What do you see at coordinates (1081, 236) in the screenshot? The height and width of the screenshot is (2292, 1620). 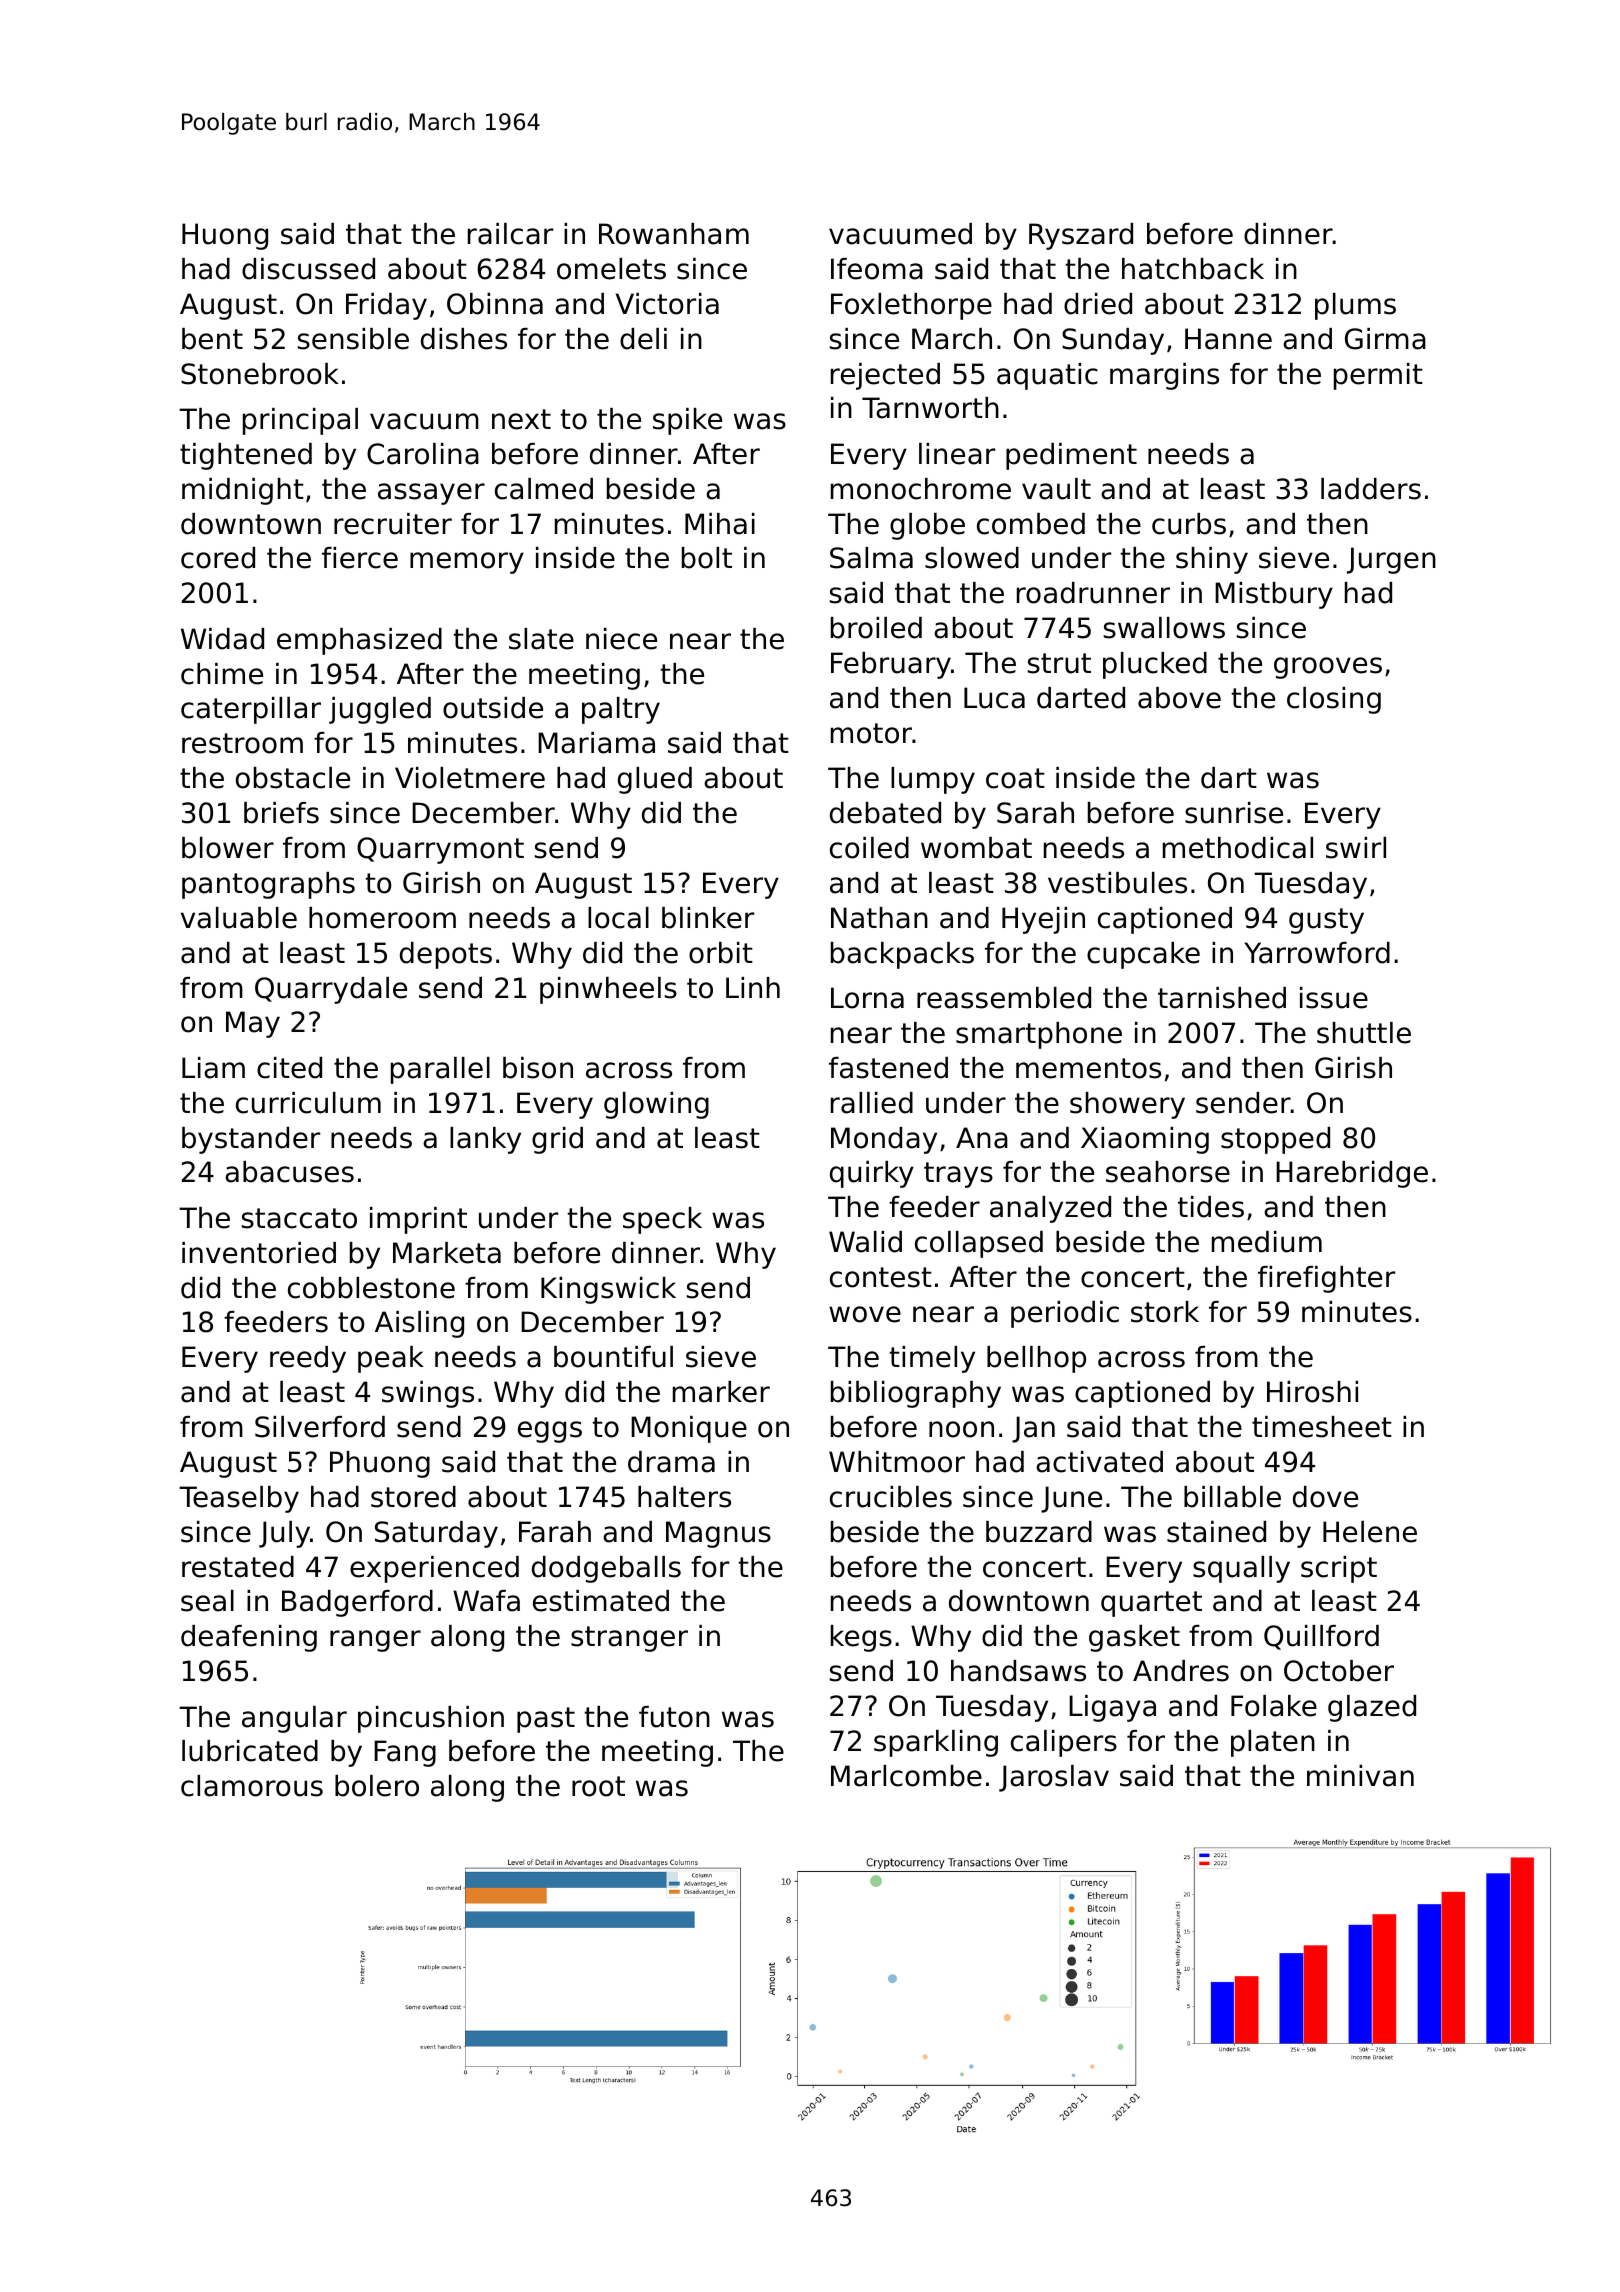 I see `Ryszard` at bounding box center [1081, 236].
